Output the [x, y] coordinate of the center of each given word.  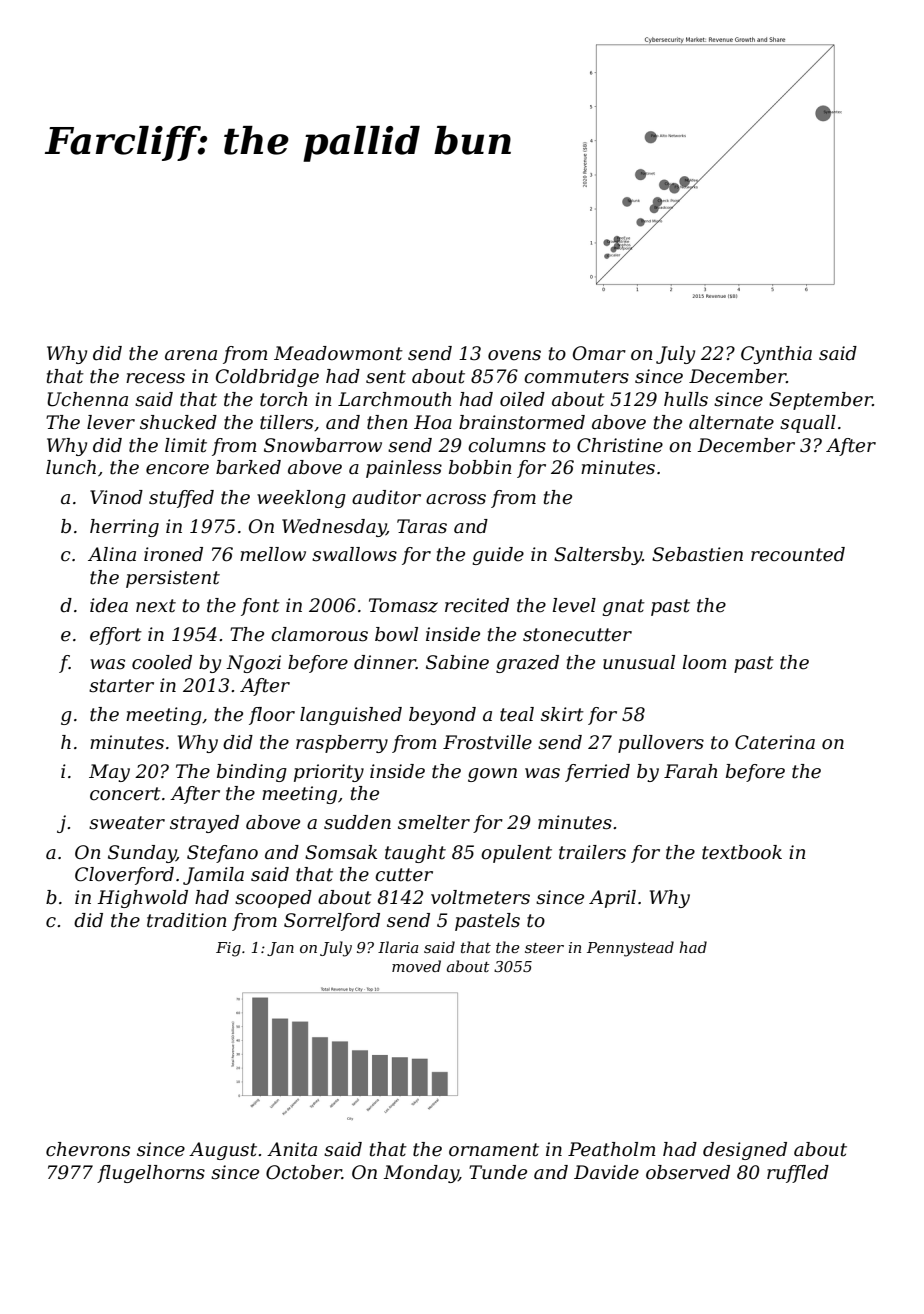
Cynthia [776, 355]
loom [705, 662]
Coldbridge [267, 378]
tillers [286, 422]
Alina [112, 554]
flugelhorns [151, 1174]
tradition [187, 920]
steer [544, 948]
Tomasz [403, 605]
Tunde [498, 1172]
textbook [742, 852]
